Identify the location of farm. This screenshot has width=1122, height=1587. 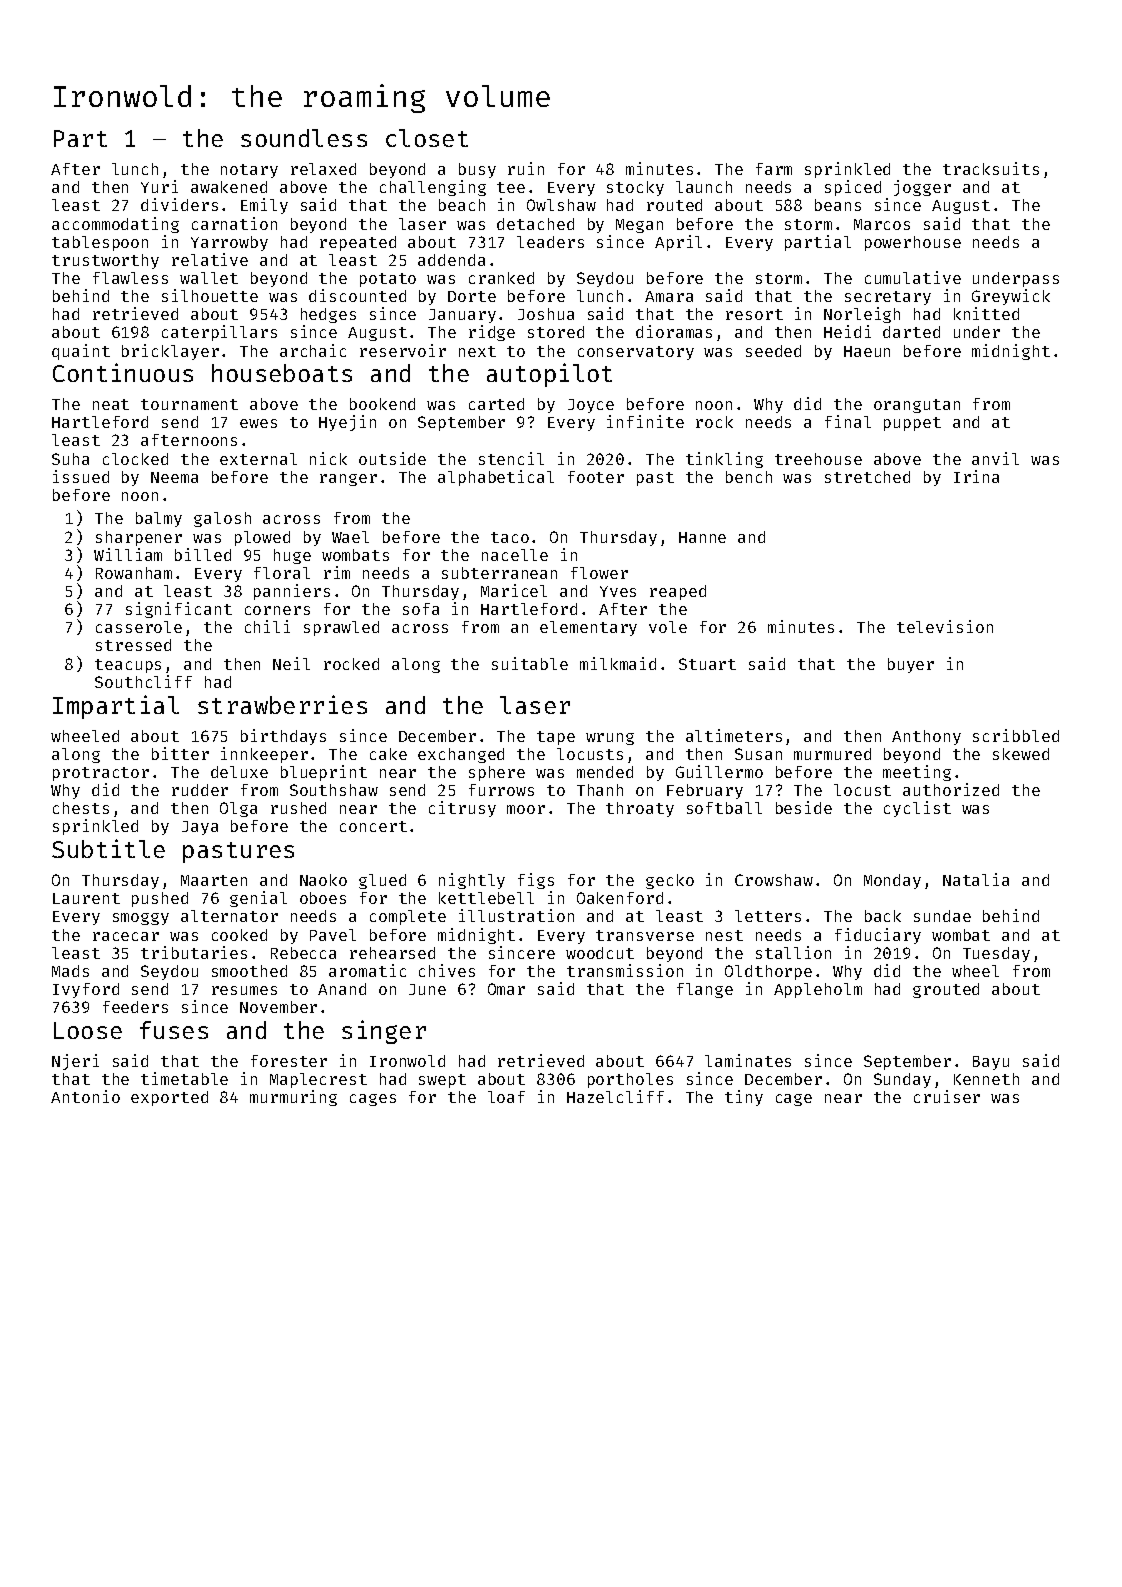
(774, 169).
